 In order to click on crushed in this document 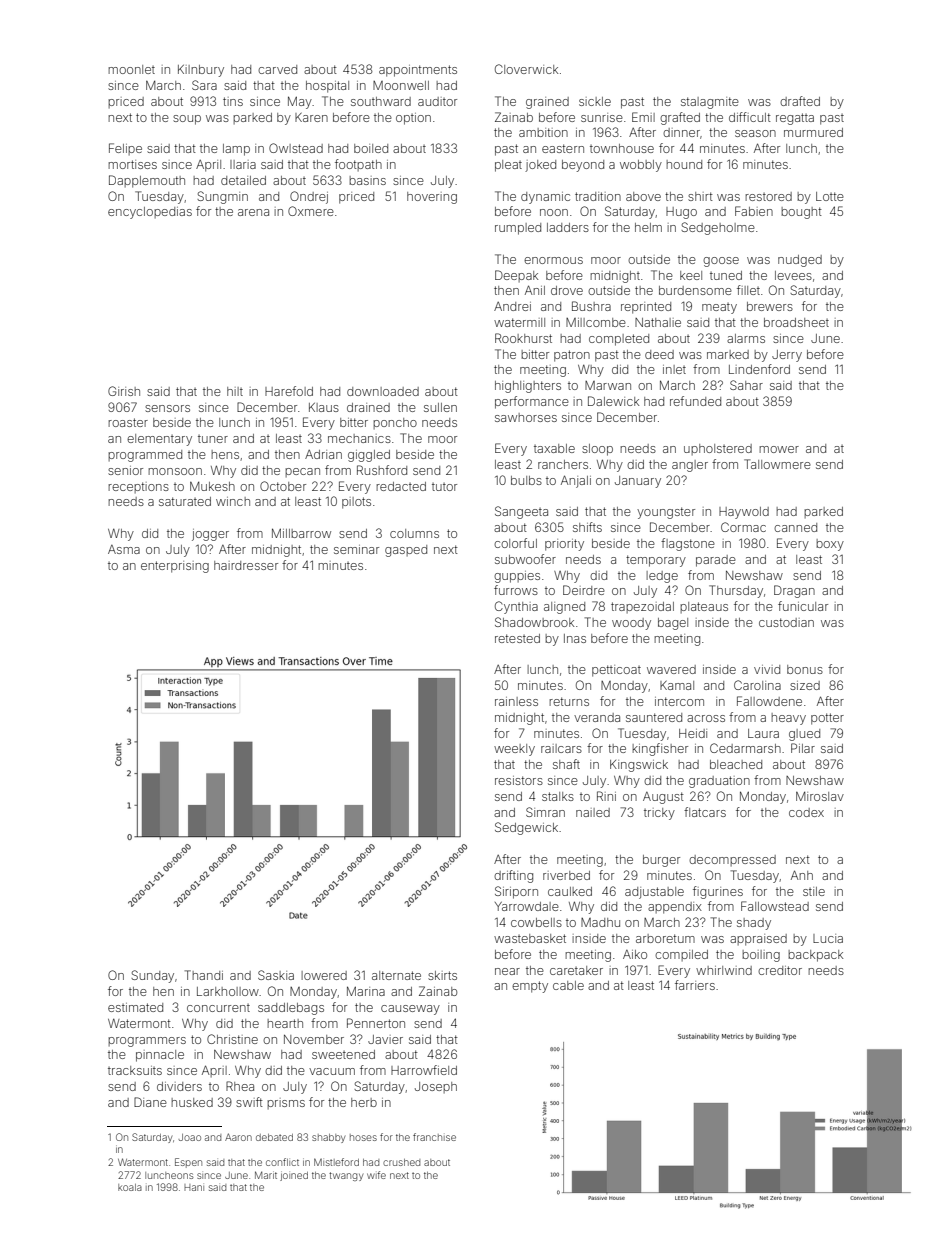, I will do `click(401, 1162)`.
